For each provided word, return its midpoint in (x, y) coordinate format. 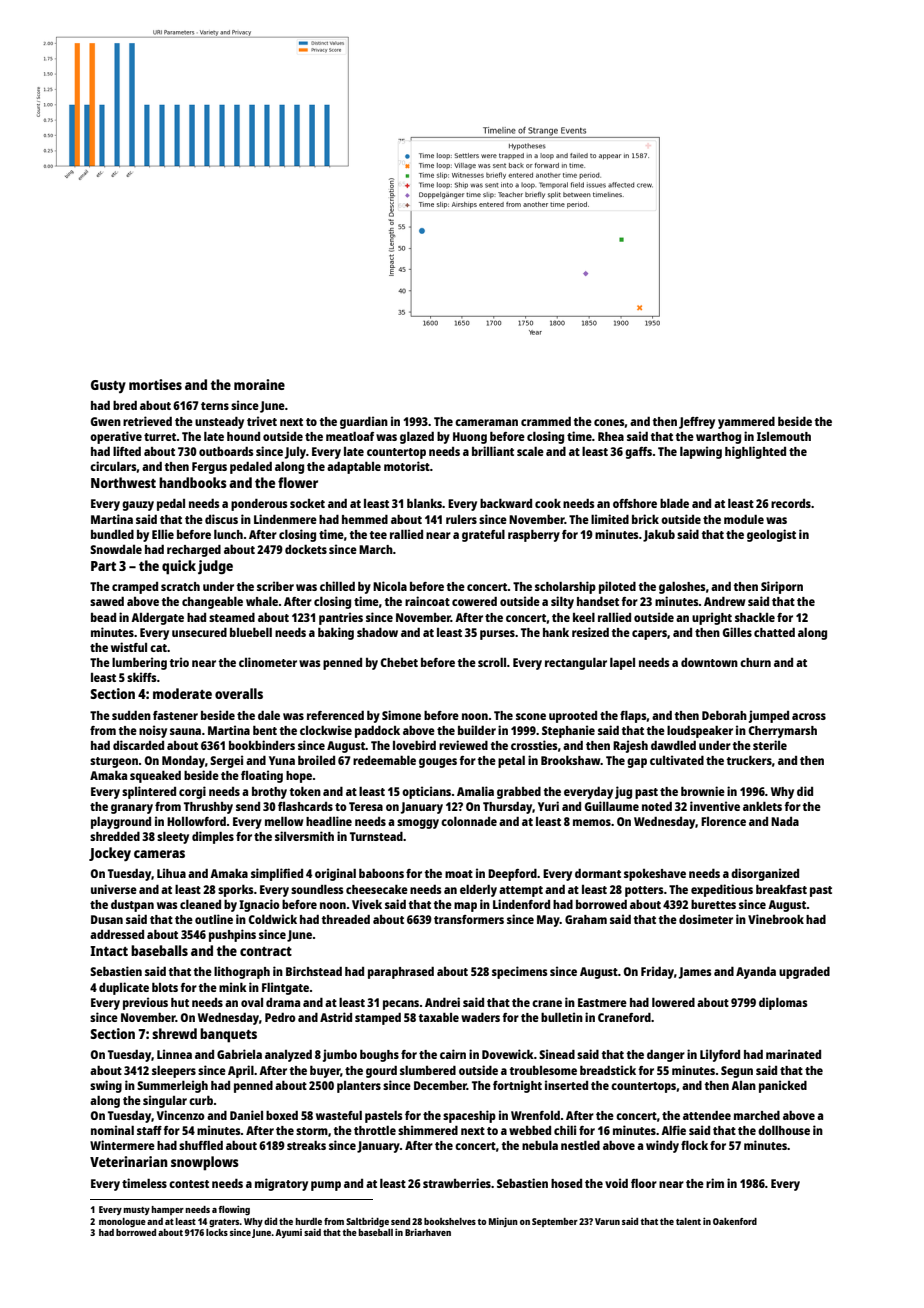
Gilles (737, 632)
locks (217, 1232)
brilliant (493, 451)
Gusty (108, 386)
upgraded (804, 973)
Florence (723, 821)
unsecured (199, 632)
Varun (607, 1221)
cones (609, 422)
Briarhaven (428, 1232)
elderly (478, 891)
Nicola (390, 586)
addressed (117, 934)
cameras (159, 854)
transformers (469, 919)
